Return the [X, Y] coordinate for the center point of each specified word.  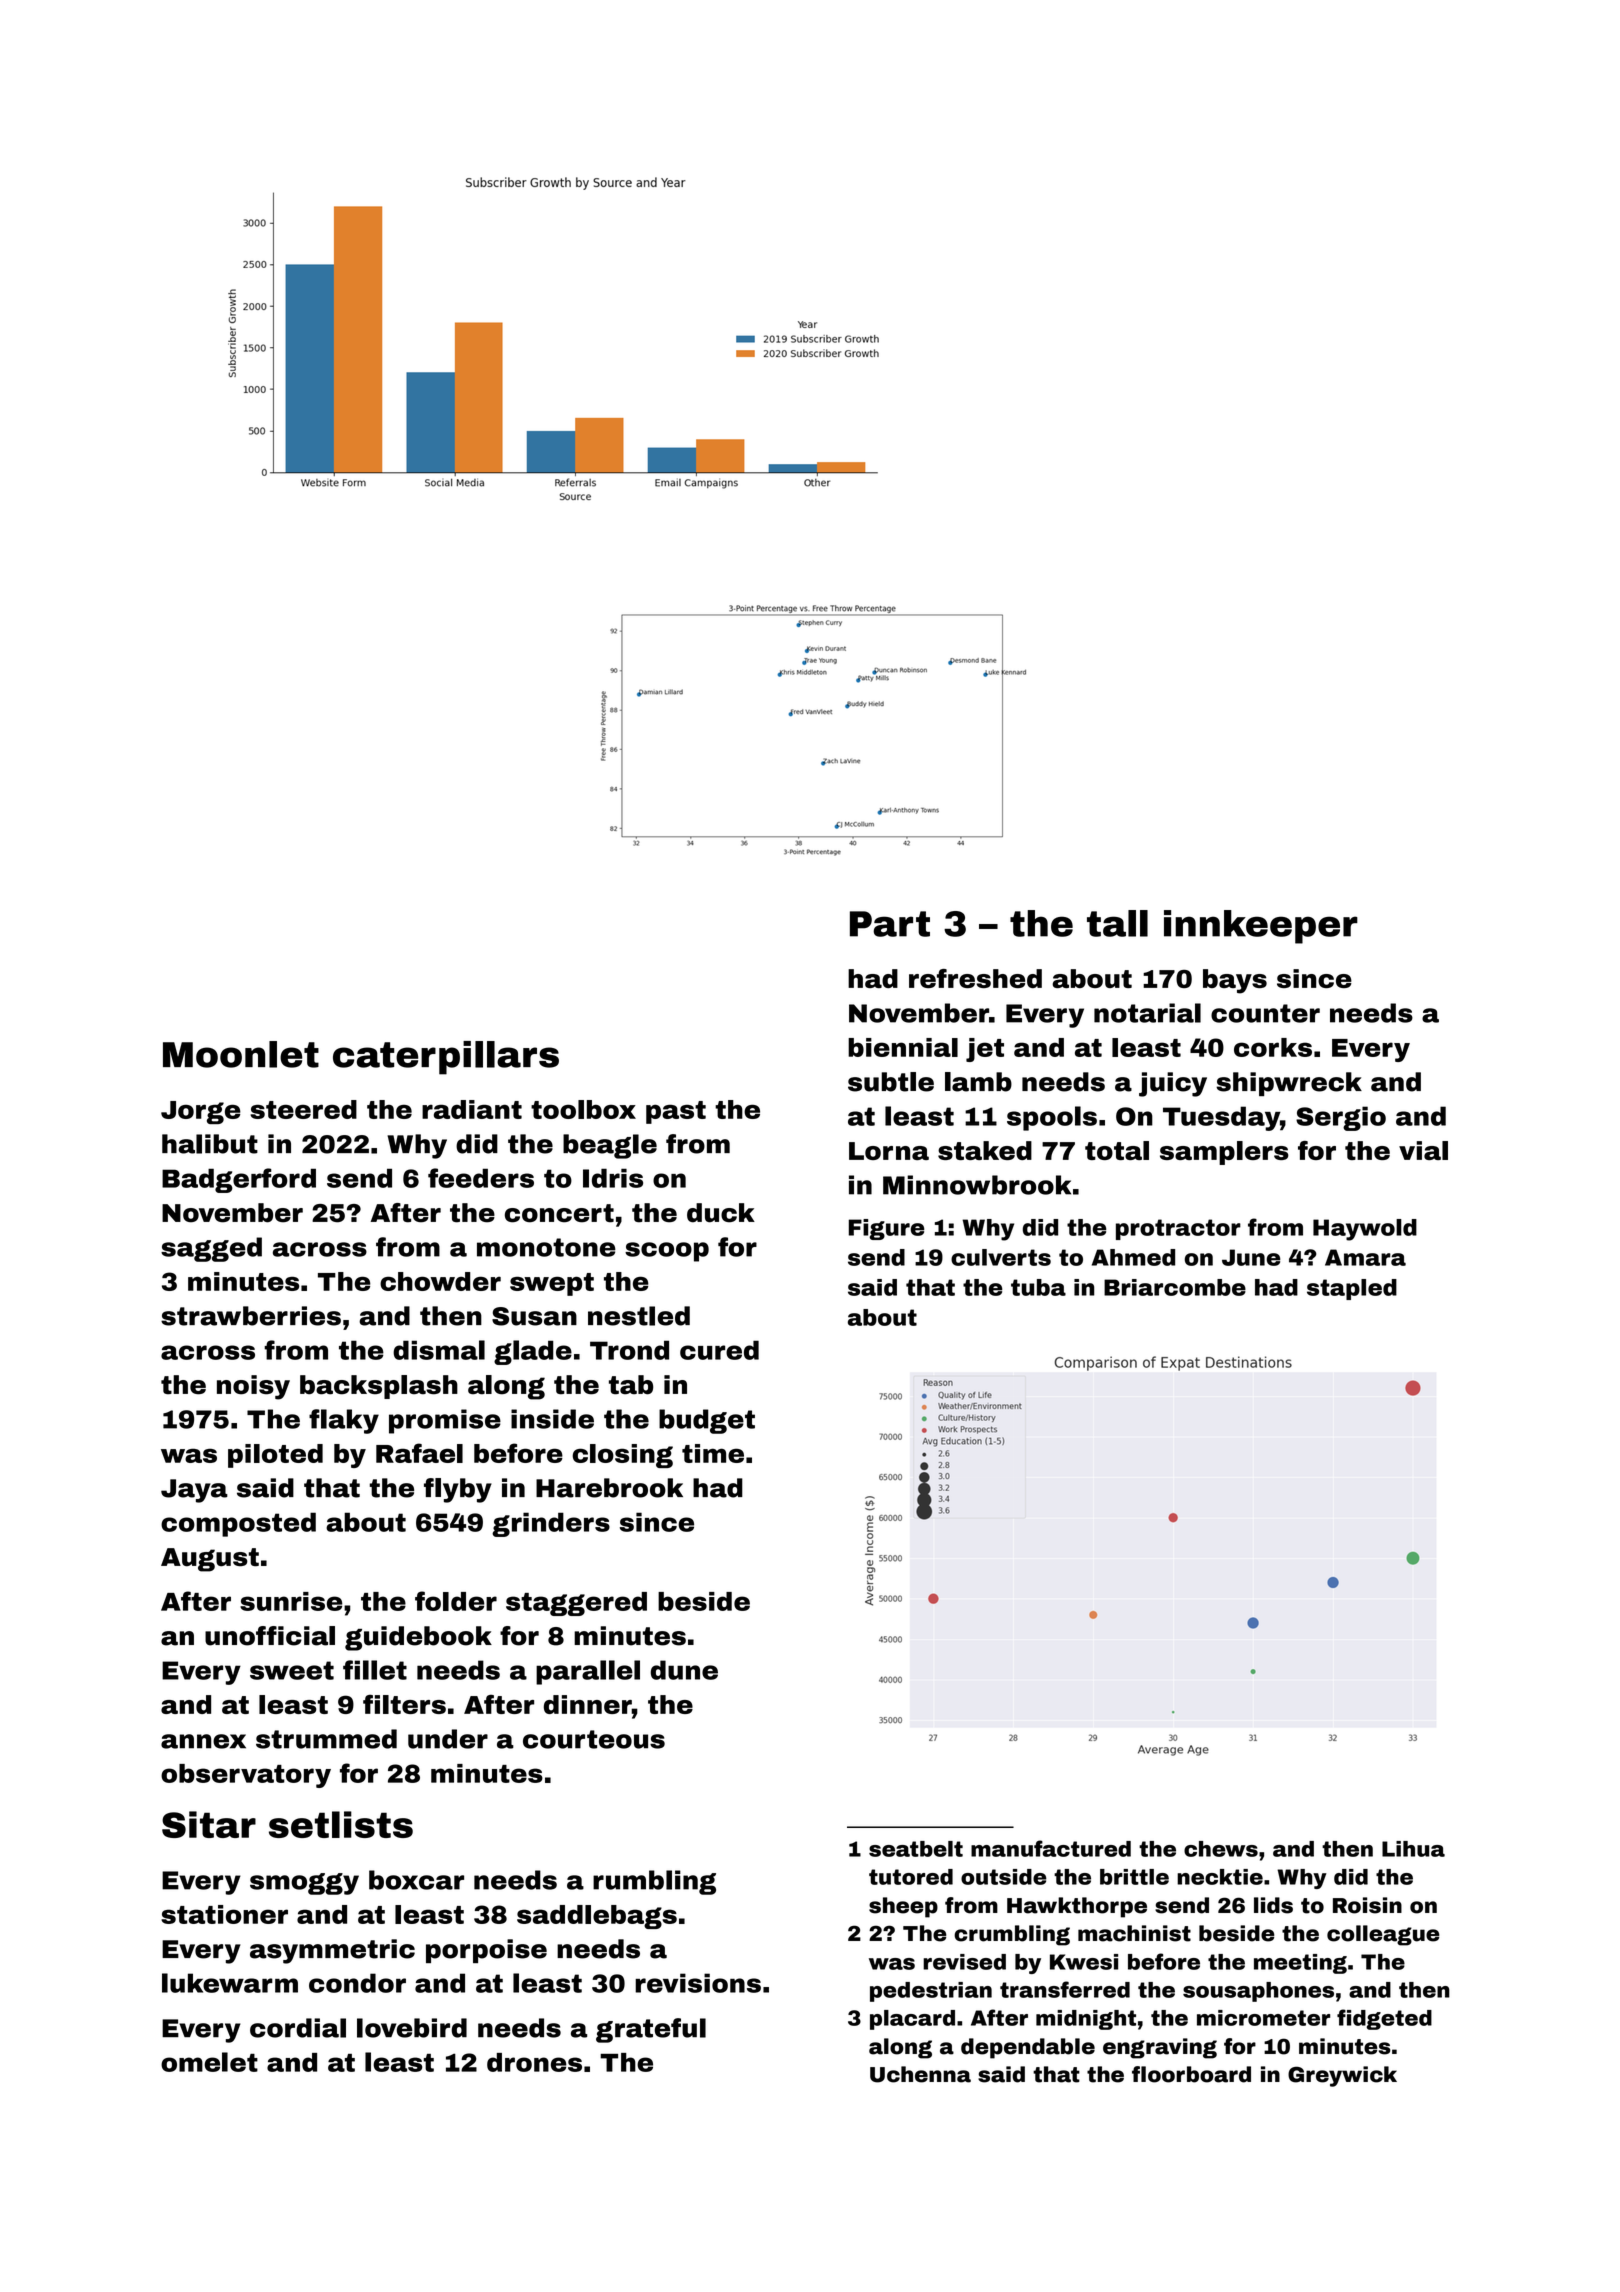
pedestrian [931, 1992]
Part [890, 924]
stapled [1352, 1289]
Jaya [194, 1491]
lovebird [412, 2028]
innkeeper [1261, 927]
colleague [1383, 1935]
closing [622, 1456]
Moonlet [241, 1054]
